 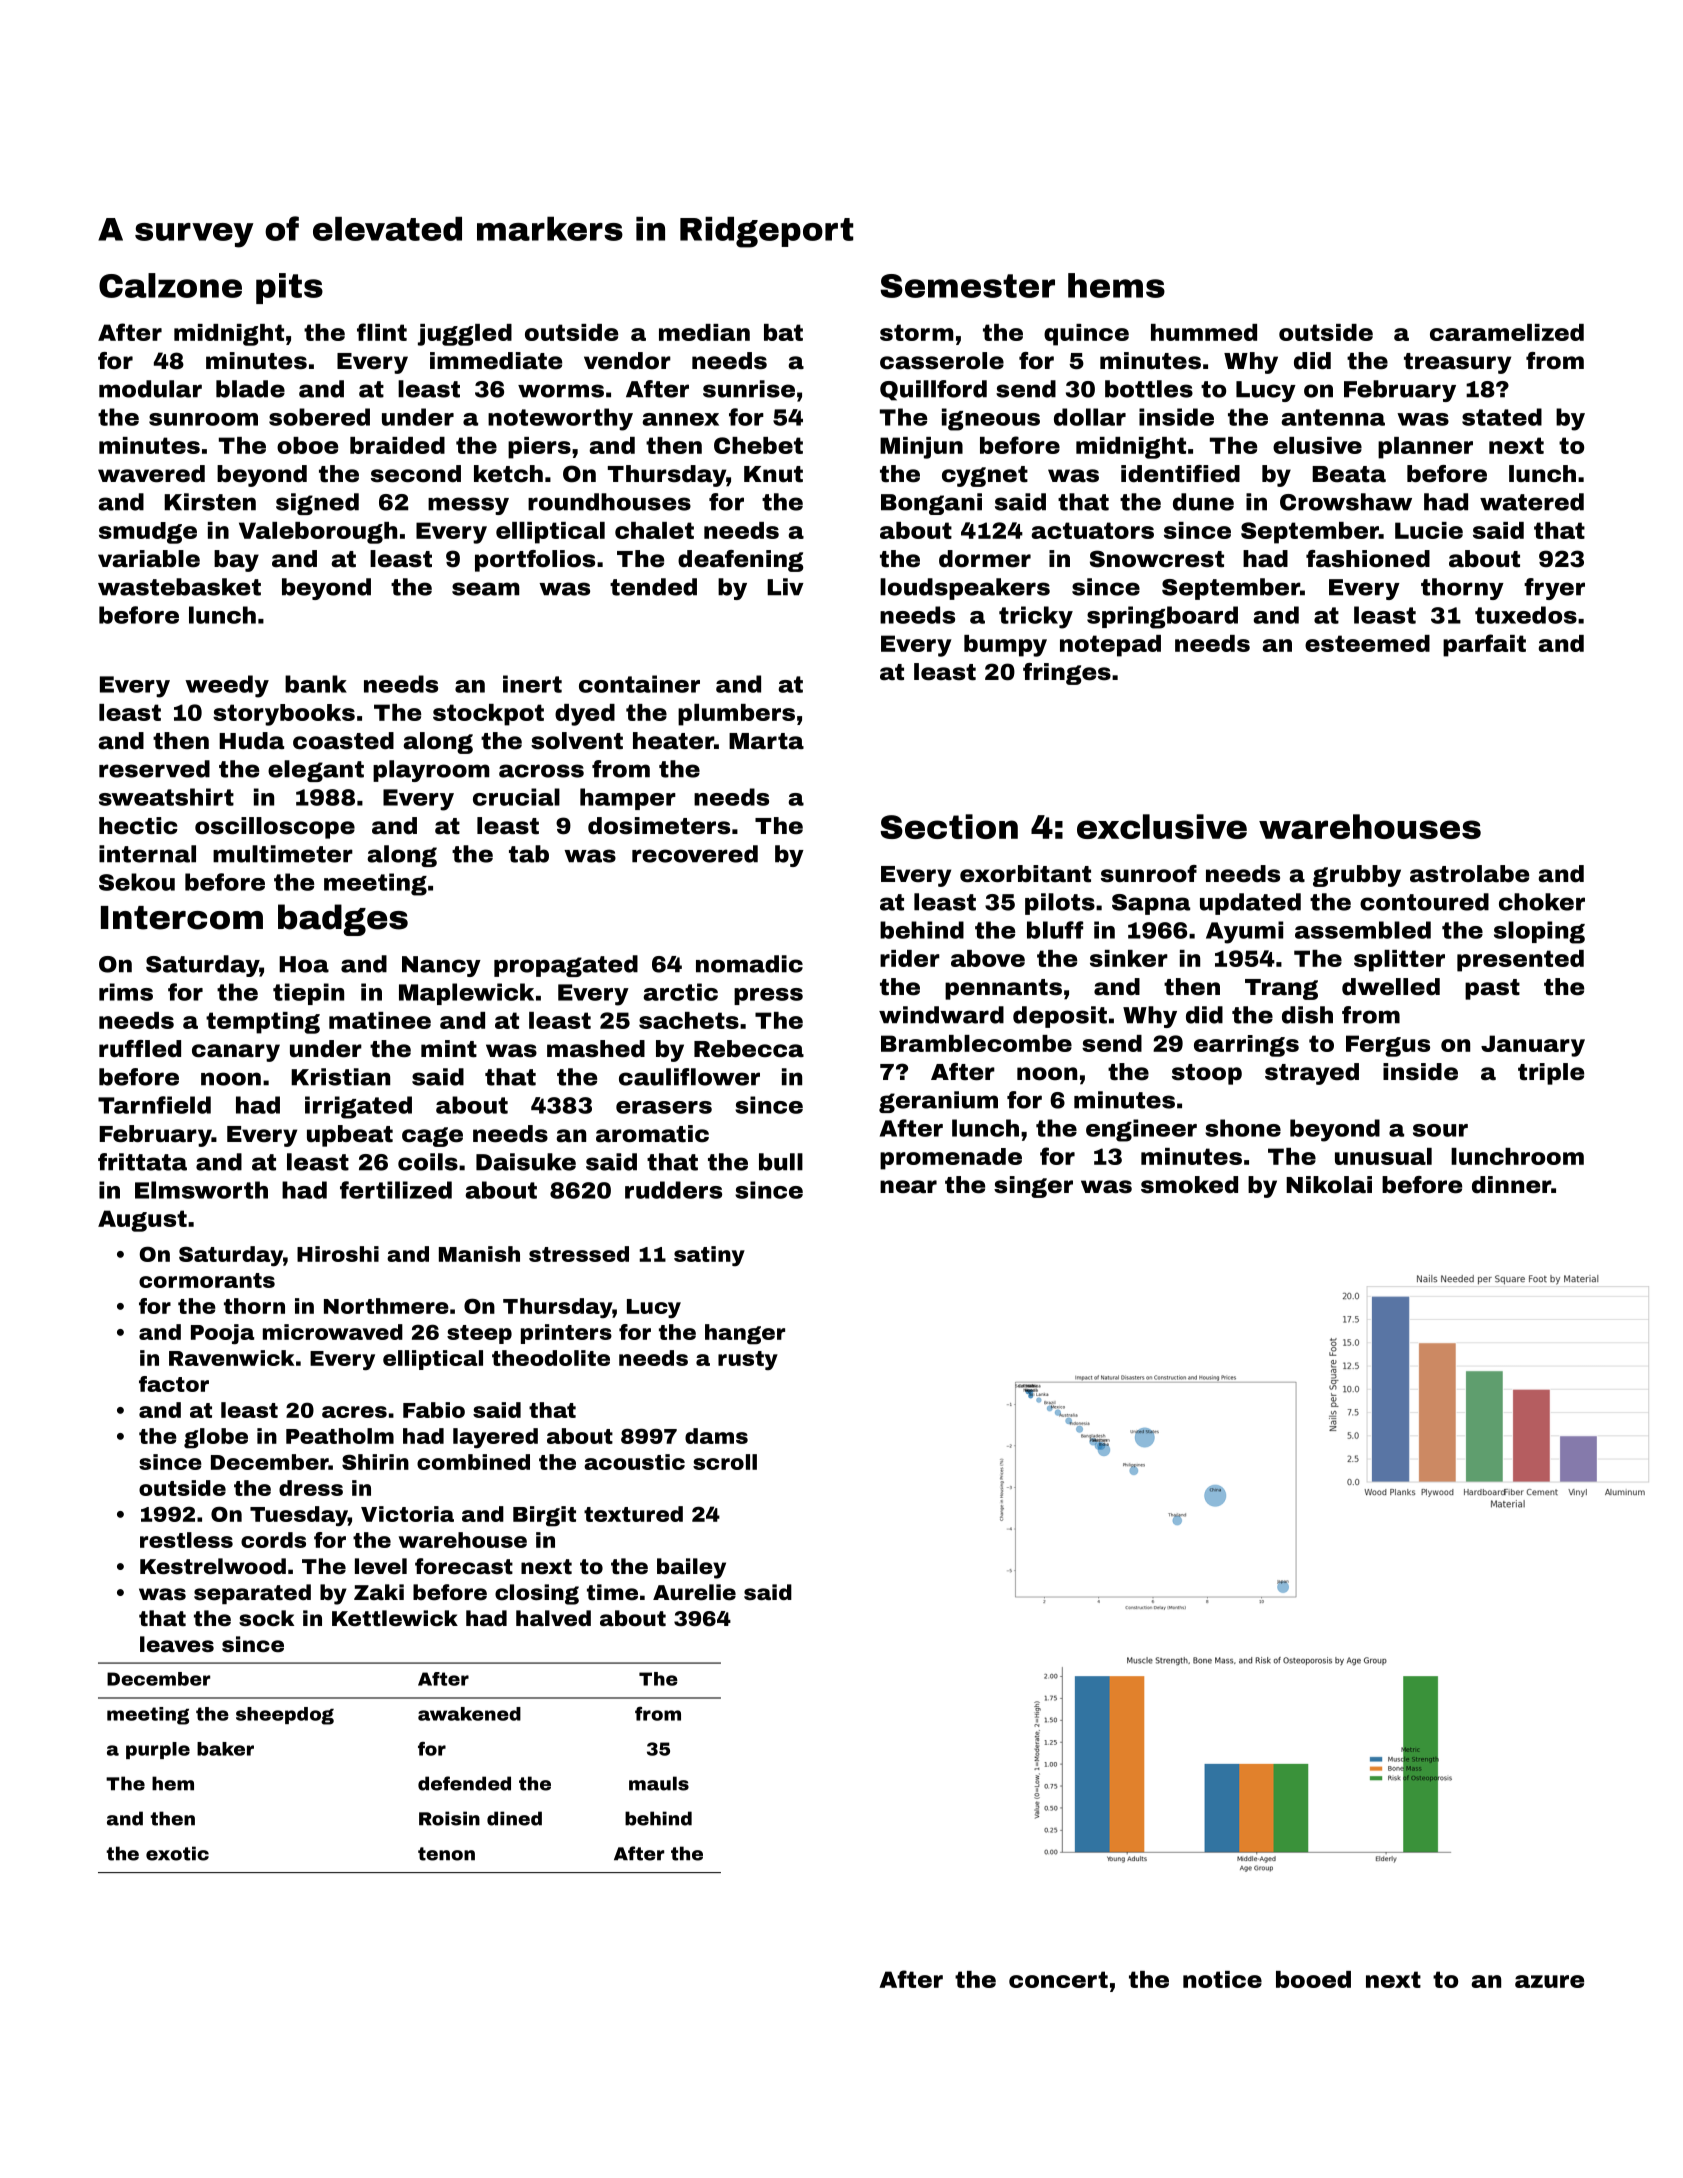 What do you see at coordinates (177, 1644) in the screenshot?
I see `leaves` at bounding box center [177, 1644].
